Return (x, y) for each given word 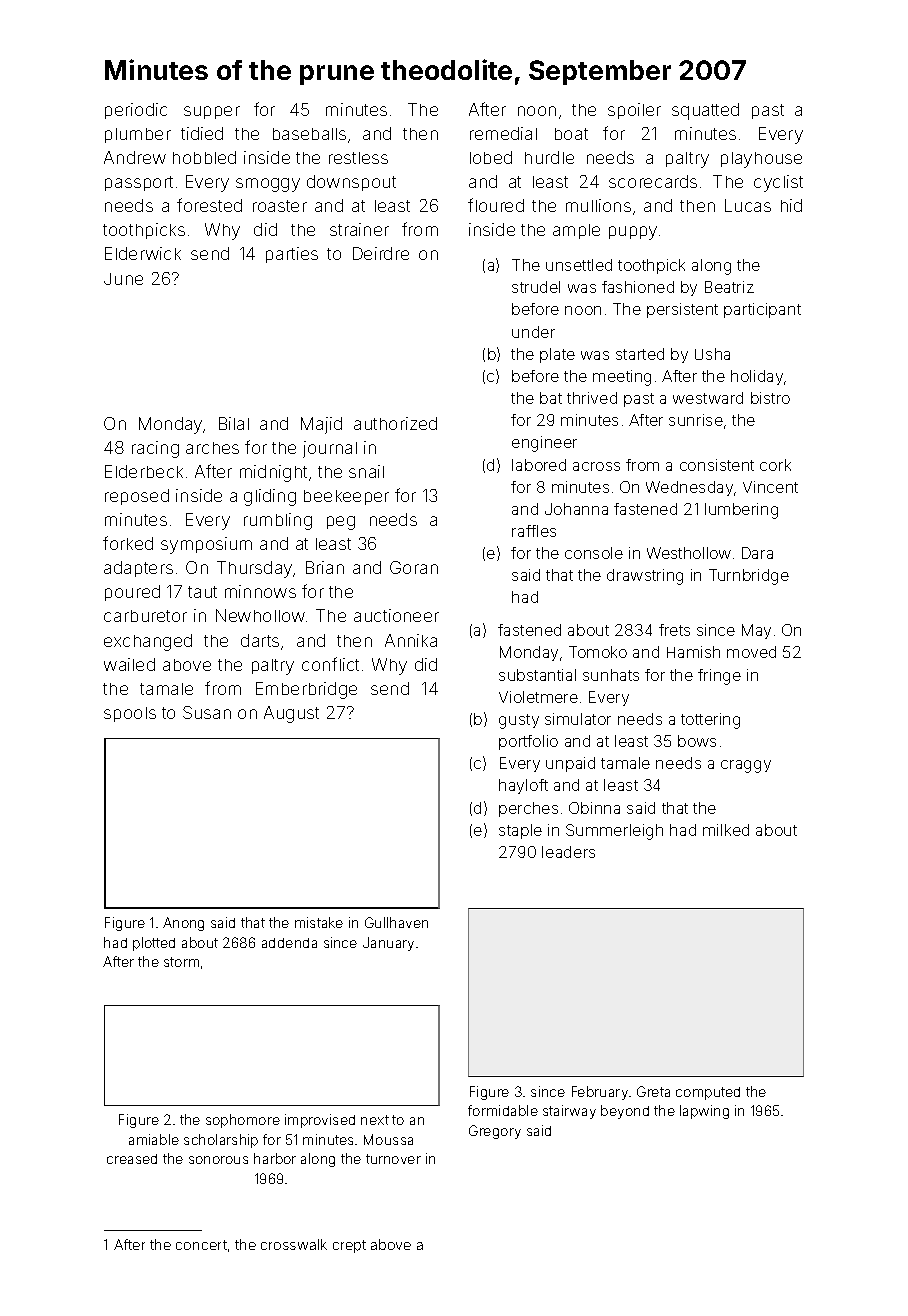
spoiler (634, 111)
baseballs (309, 134)
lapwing (704, 1112)
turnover (393, 1159)
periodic (136, 111)
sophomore (243, 1121)
